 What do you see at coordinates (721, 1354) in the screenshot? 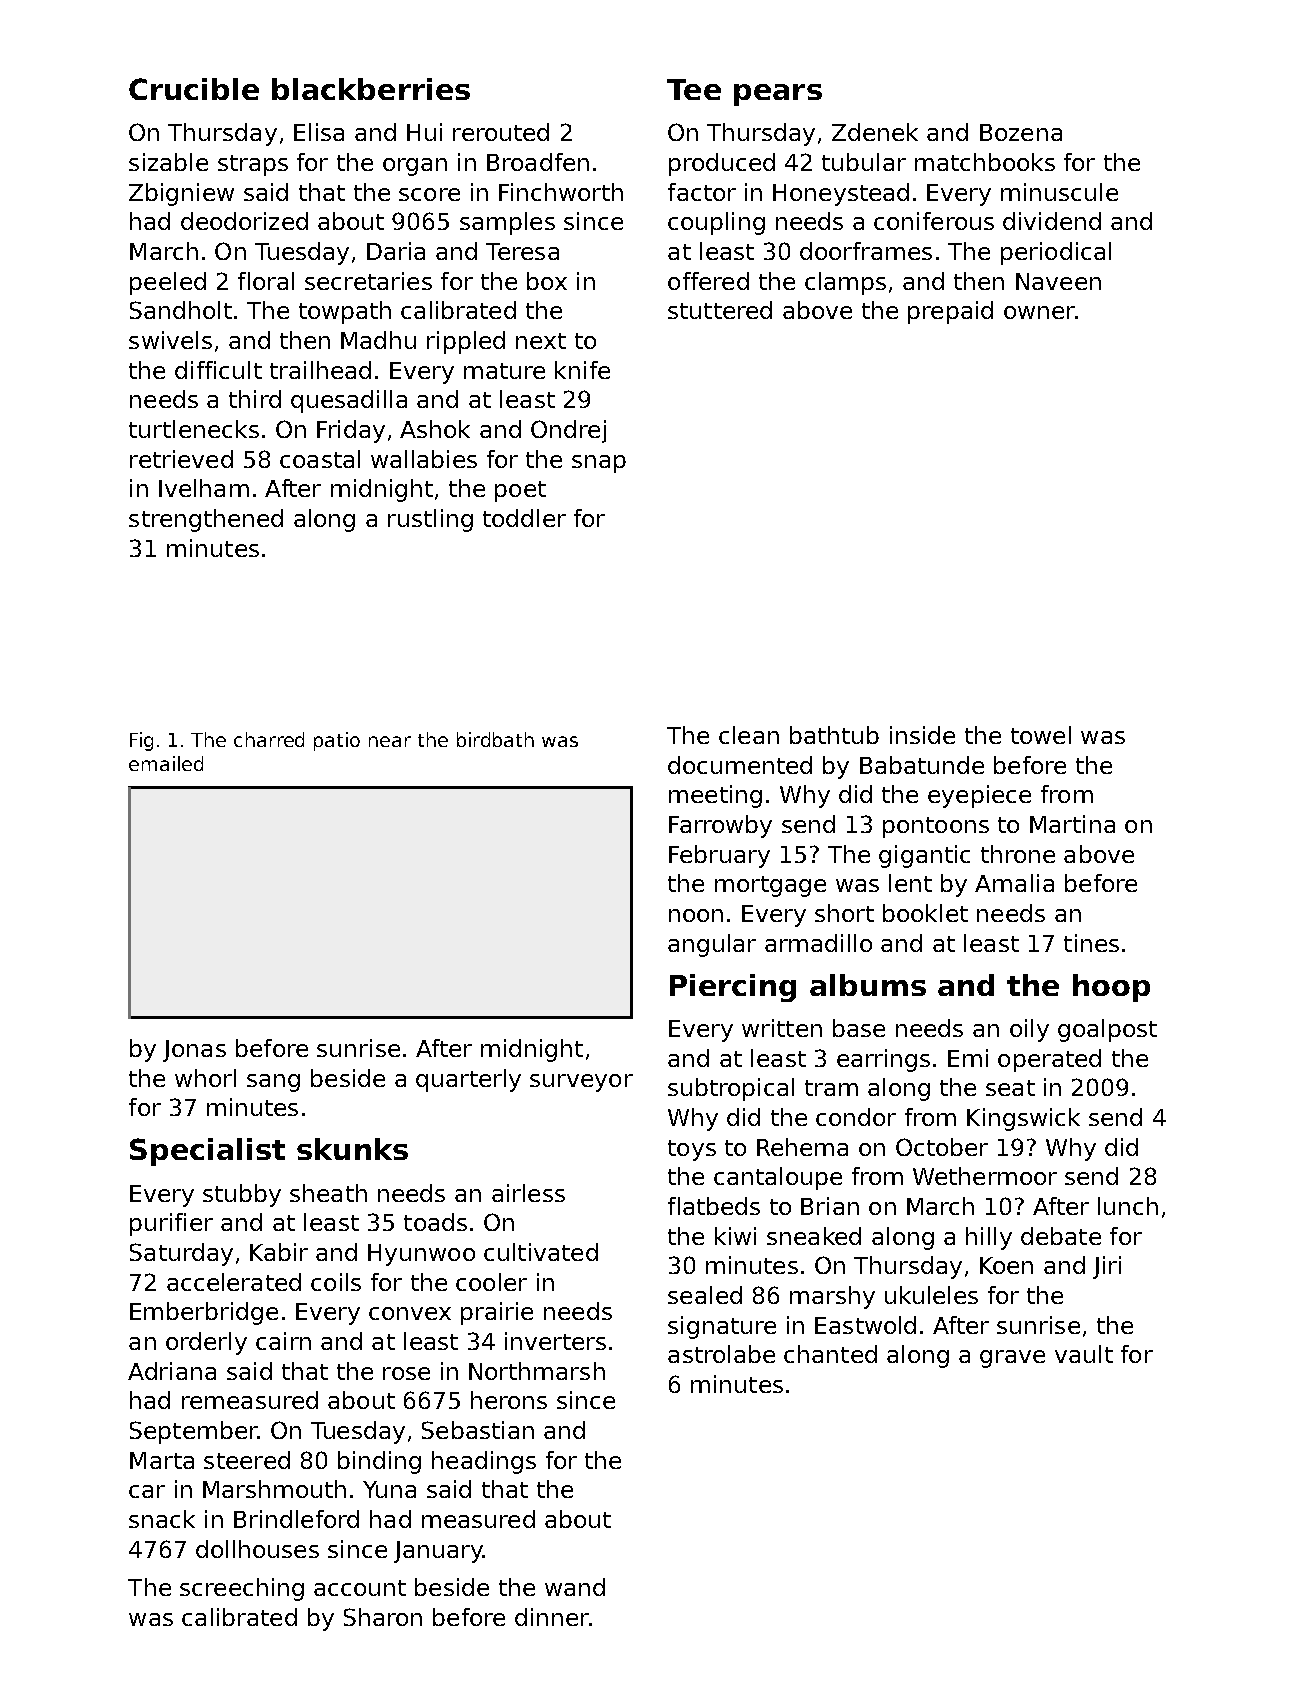
I see `astrolabe` at bounding box center [721, 1354].
